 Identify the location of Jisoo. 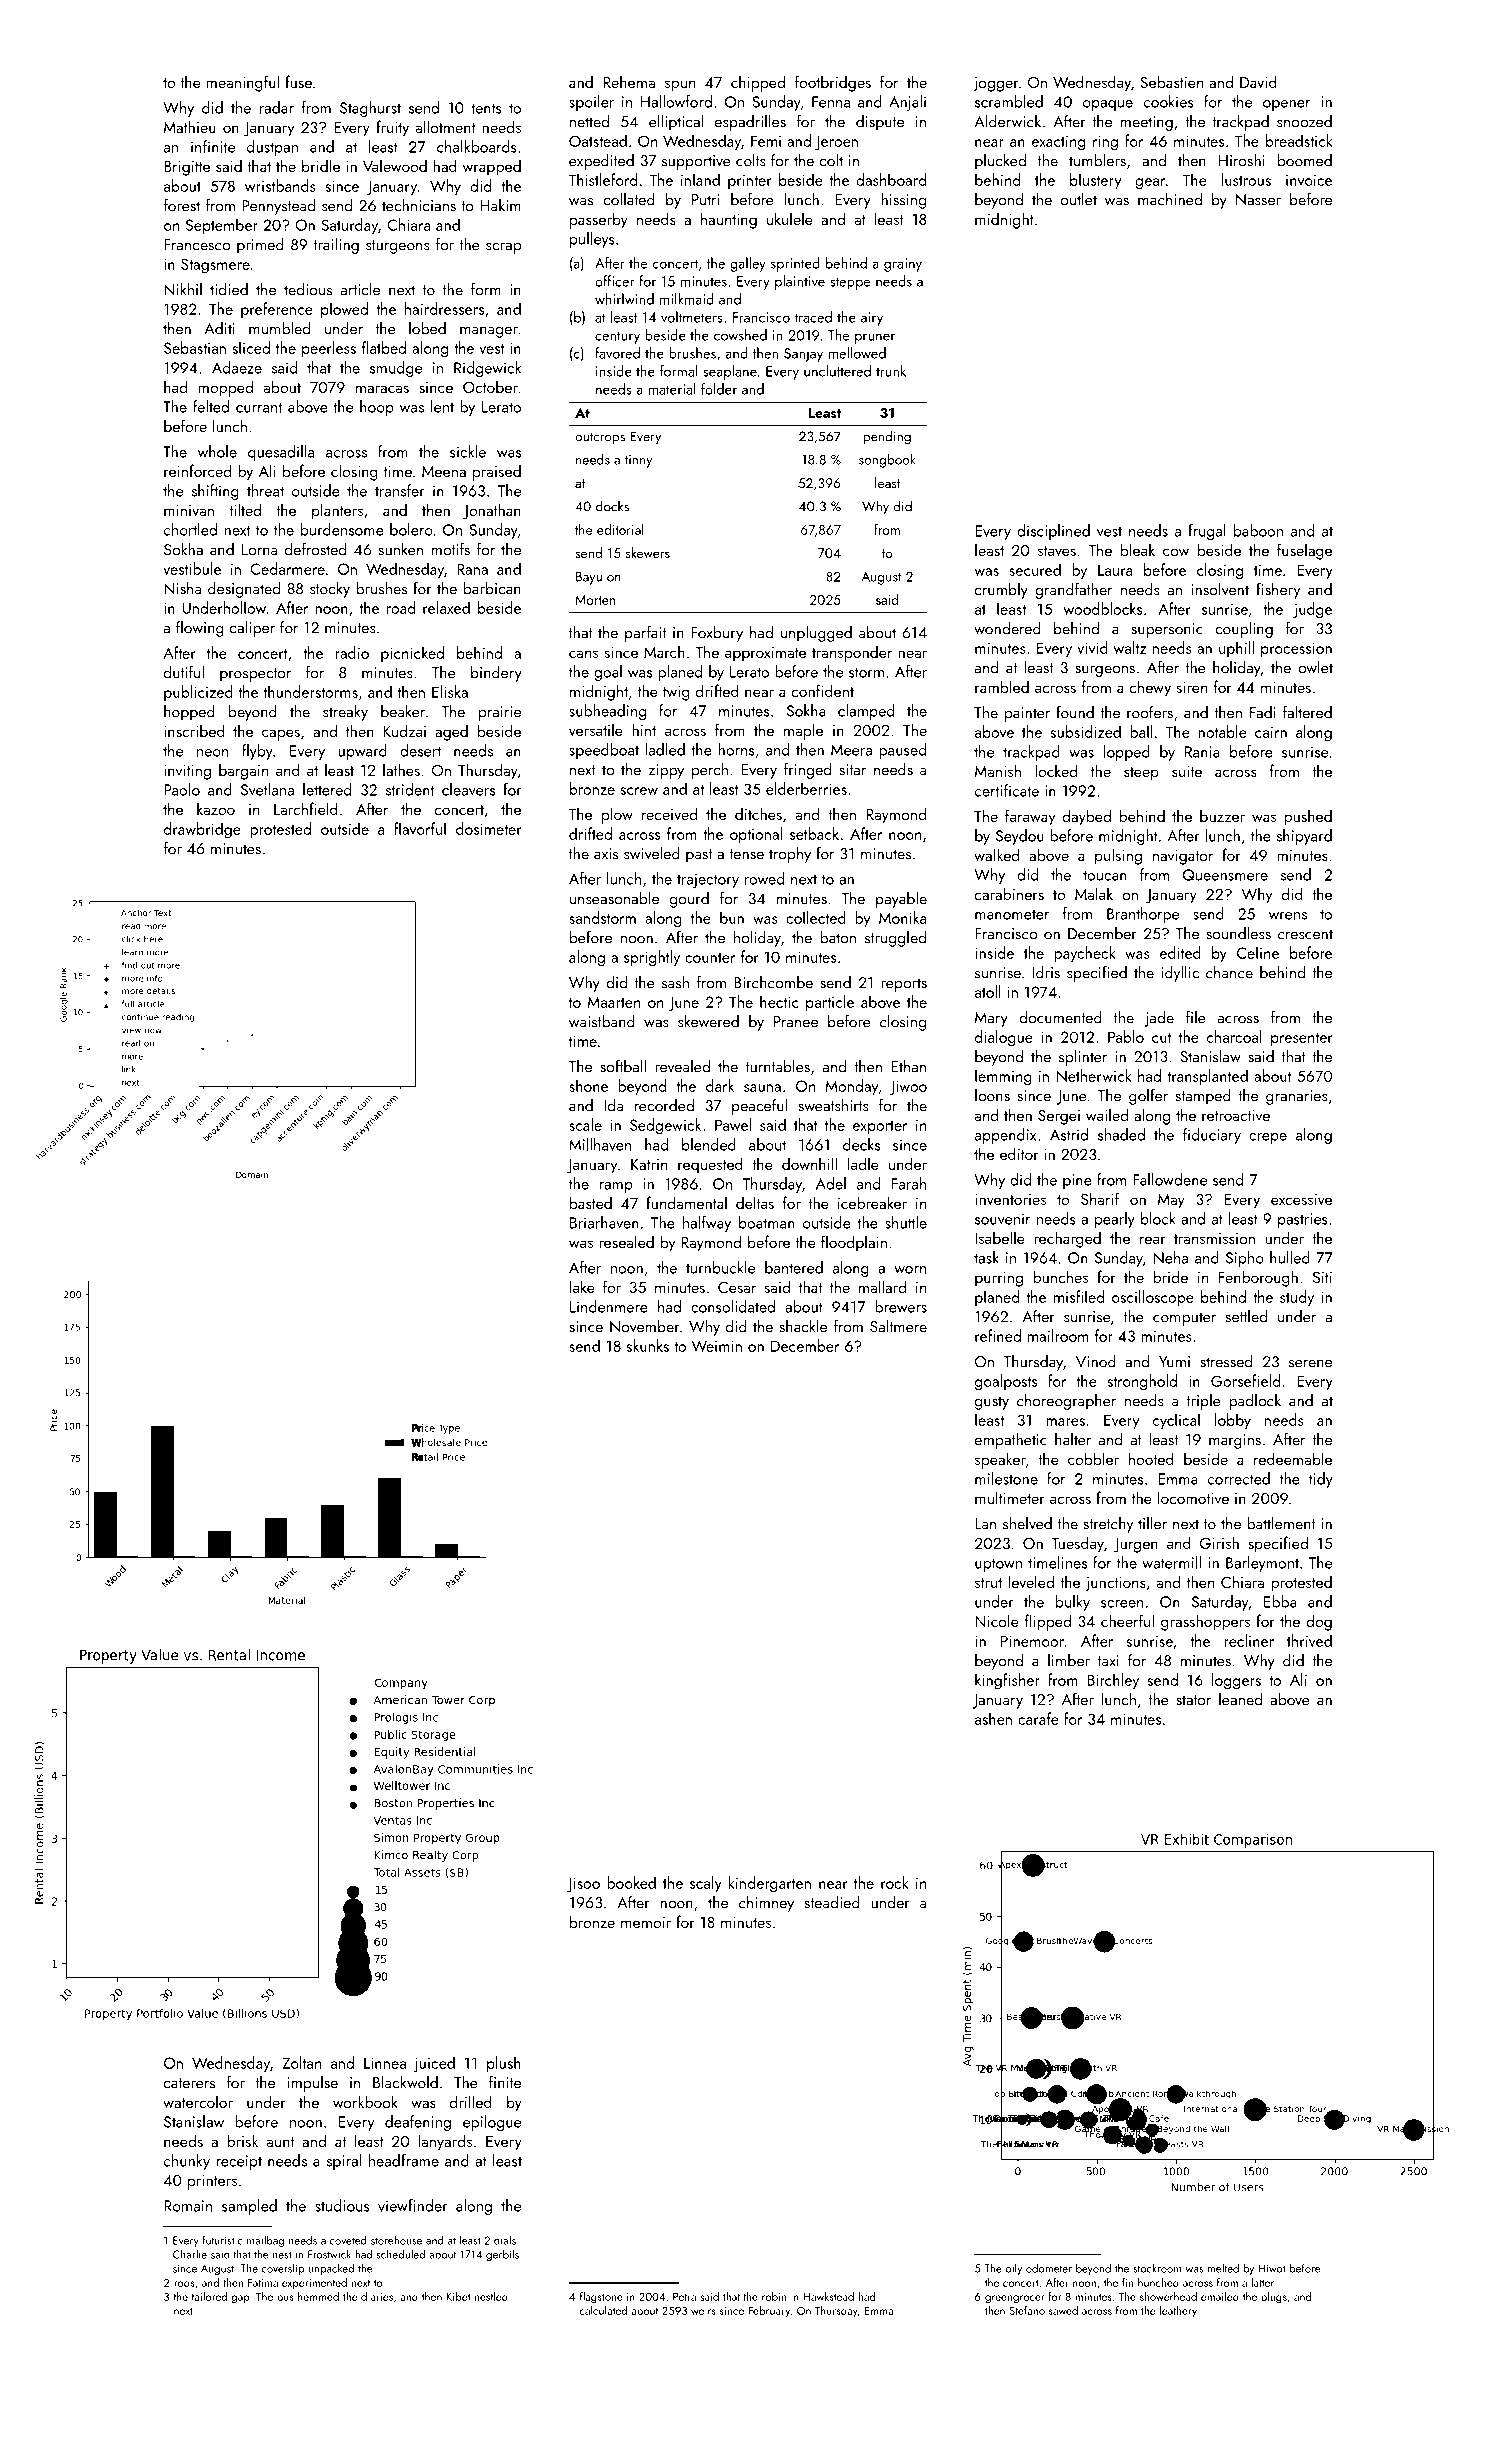
(583, 1884).
